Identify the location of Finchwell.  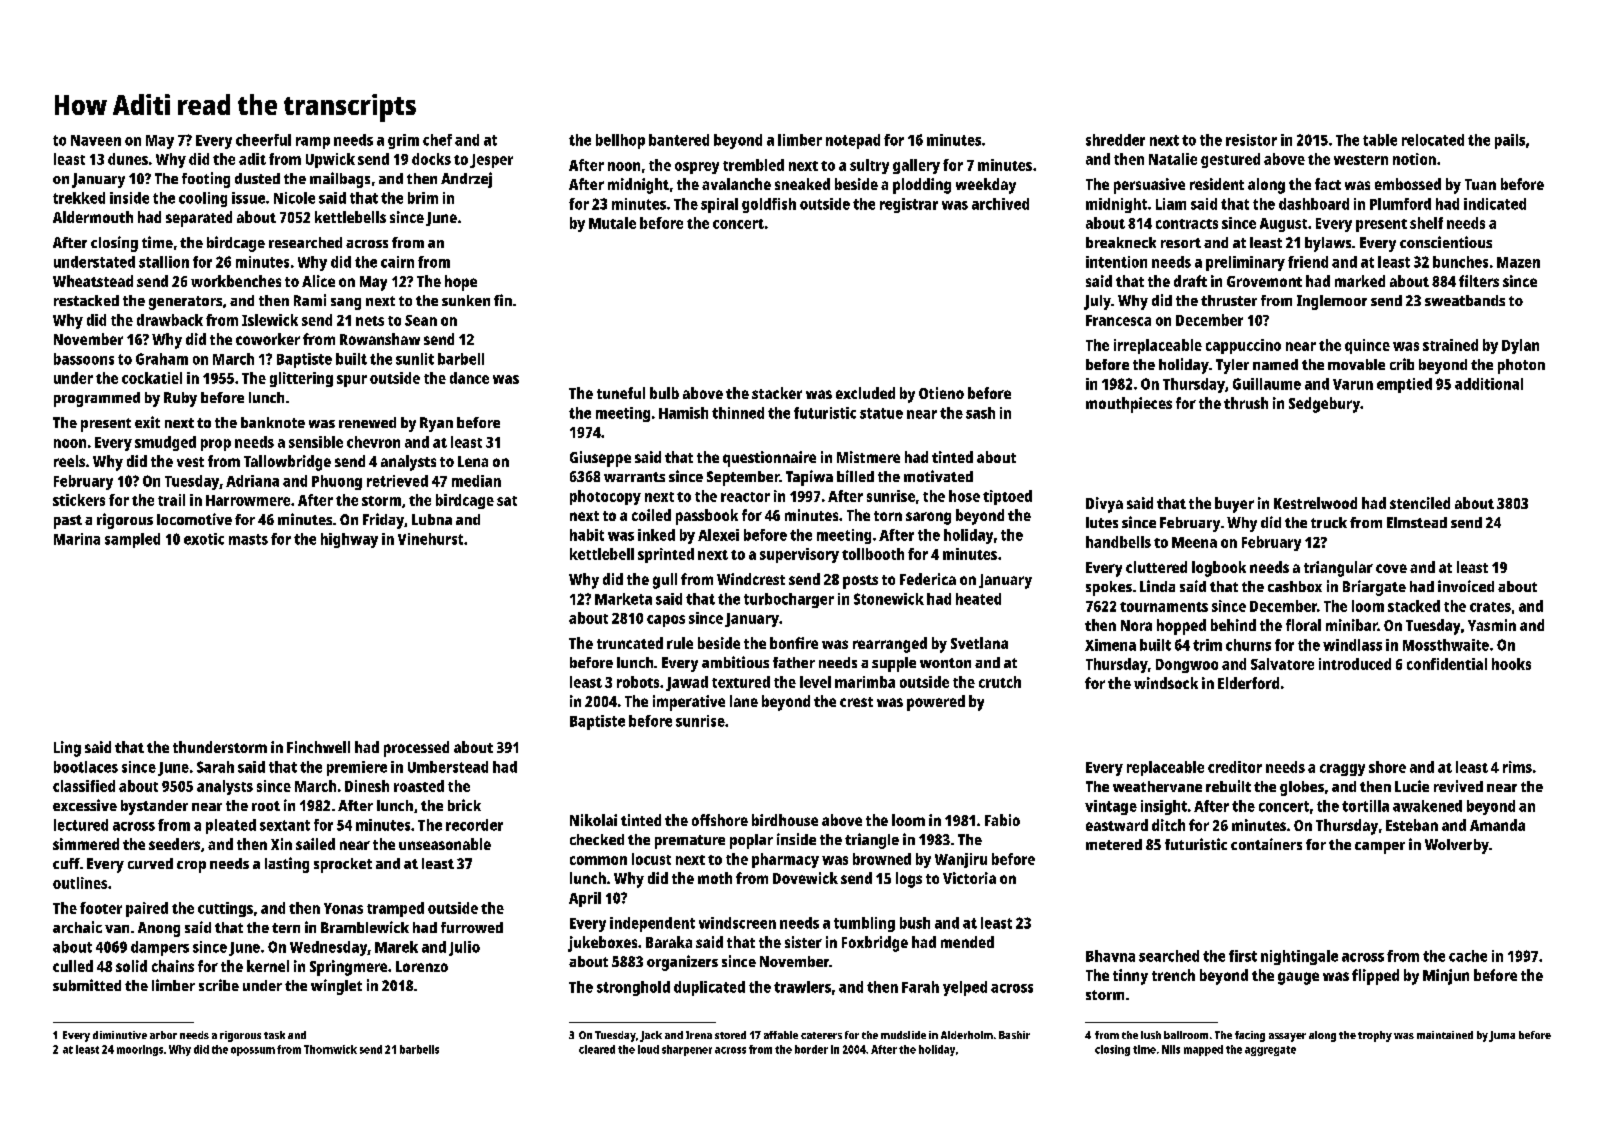
(318, 747).
